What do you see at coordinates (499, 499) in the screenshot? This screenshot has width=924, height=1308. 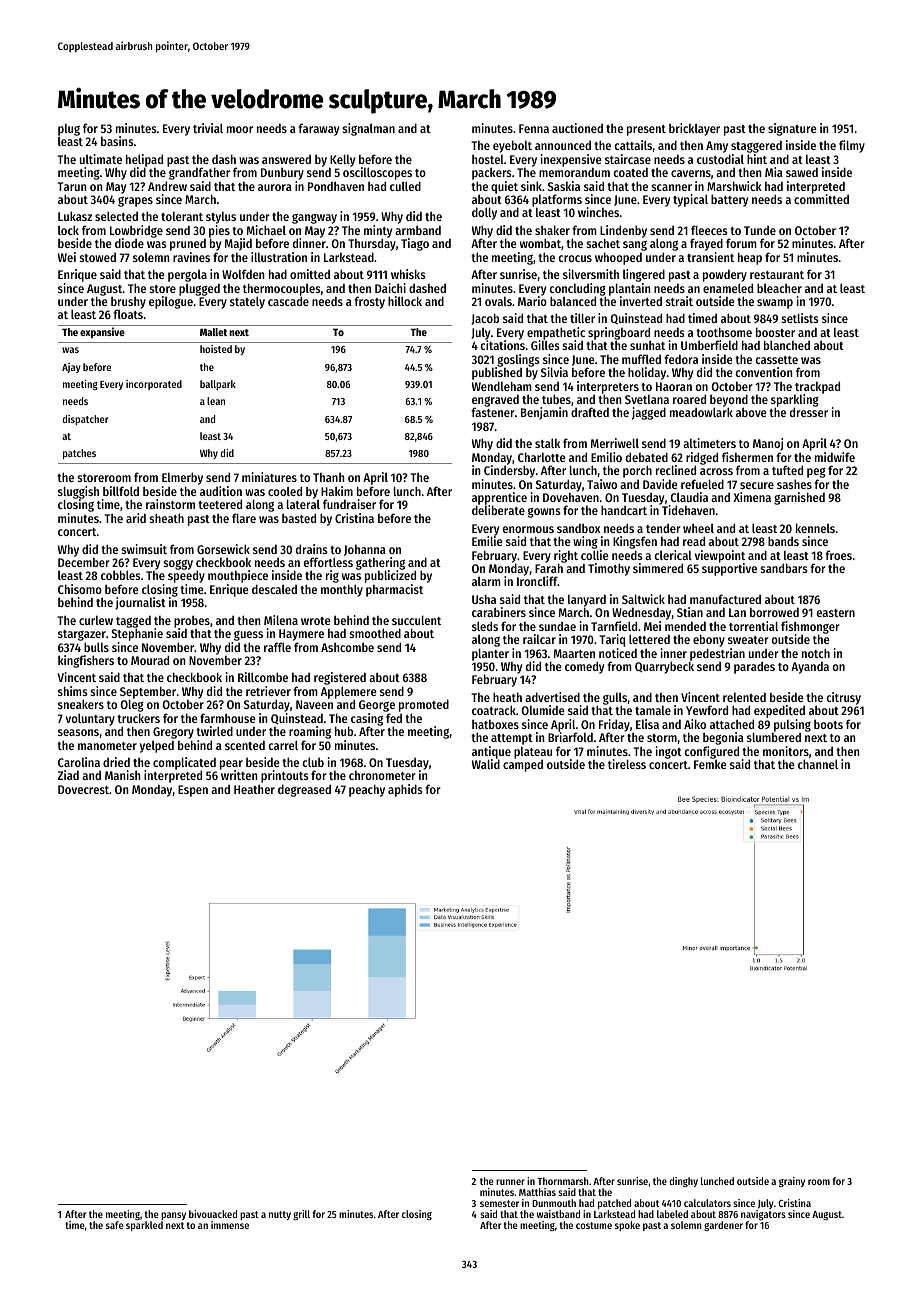 I see `apprentice` at bounding box center [499, 499].
